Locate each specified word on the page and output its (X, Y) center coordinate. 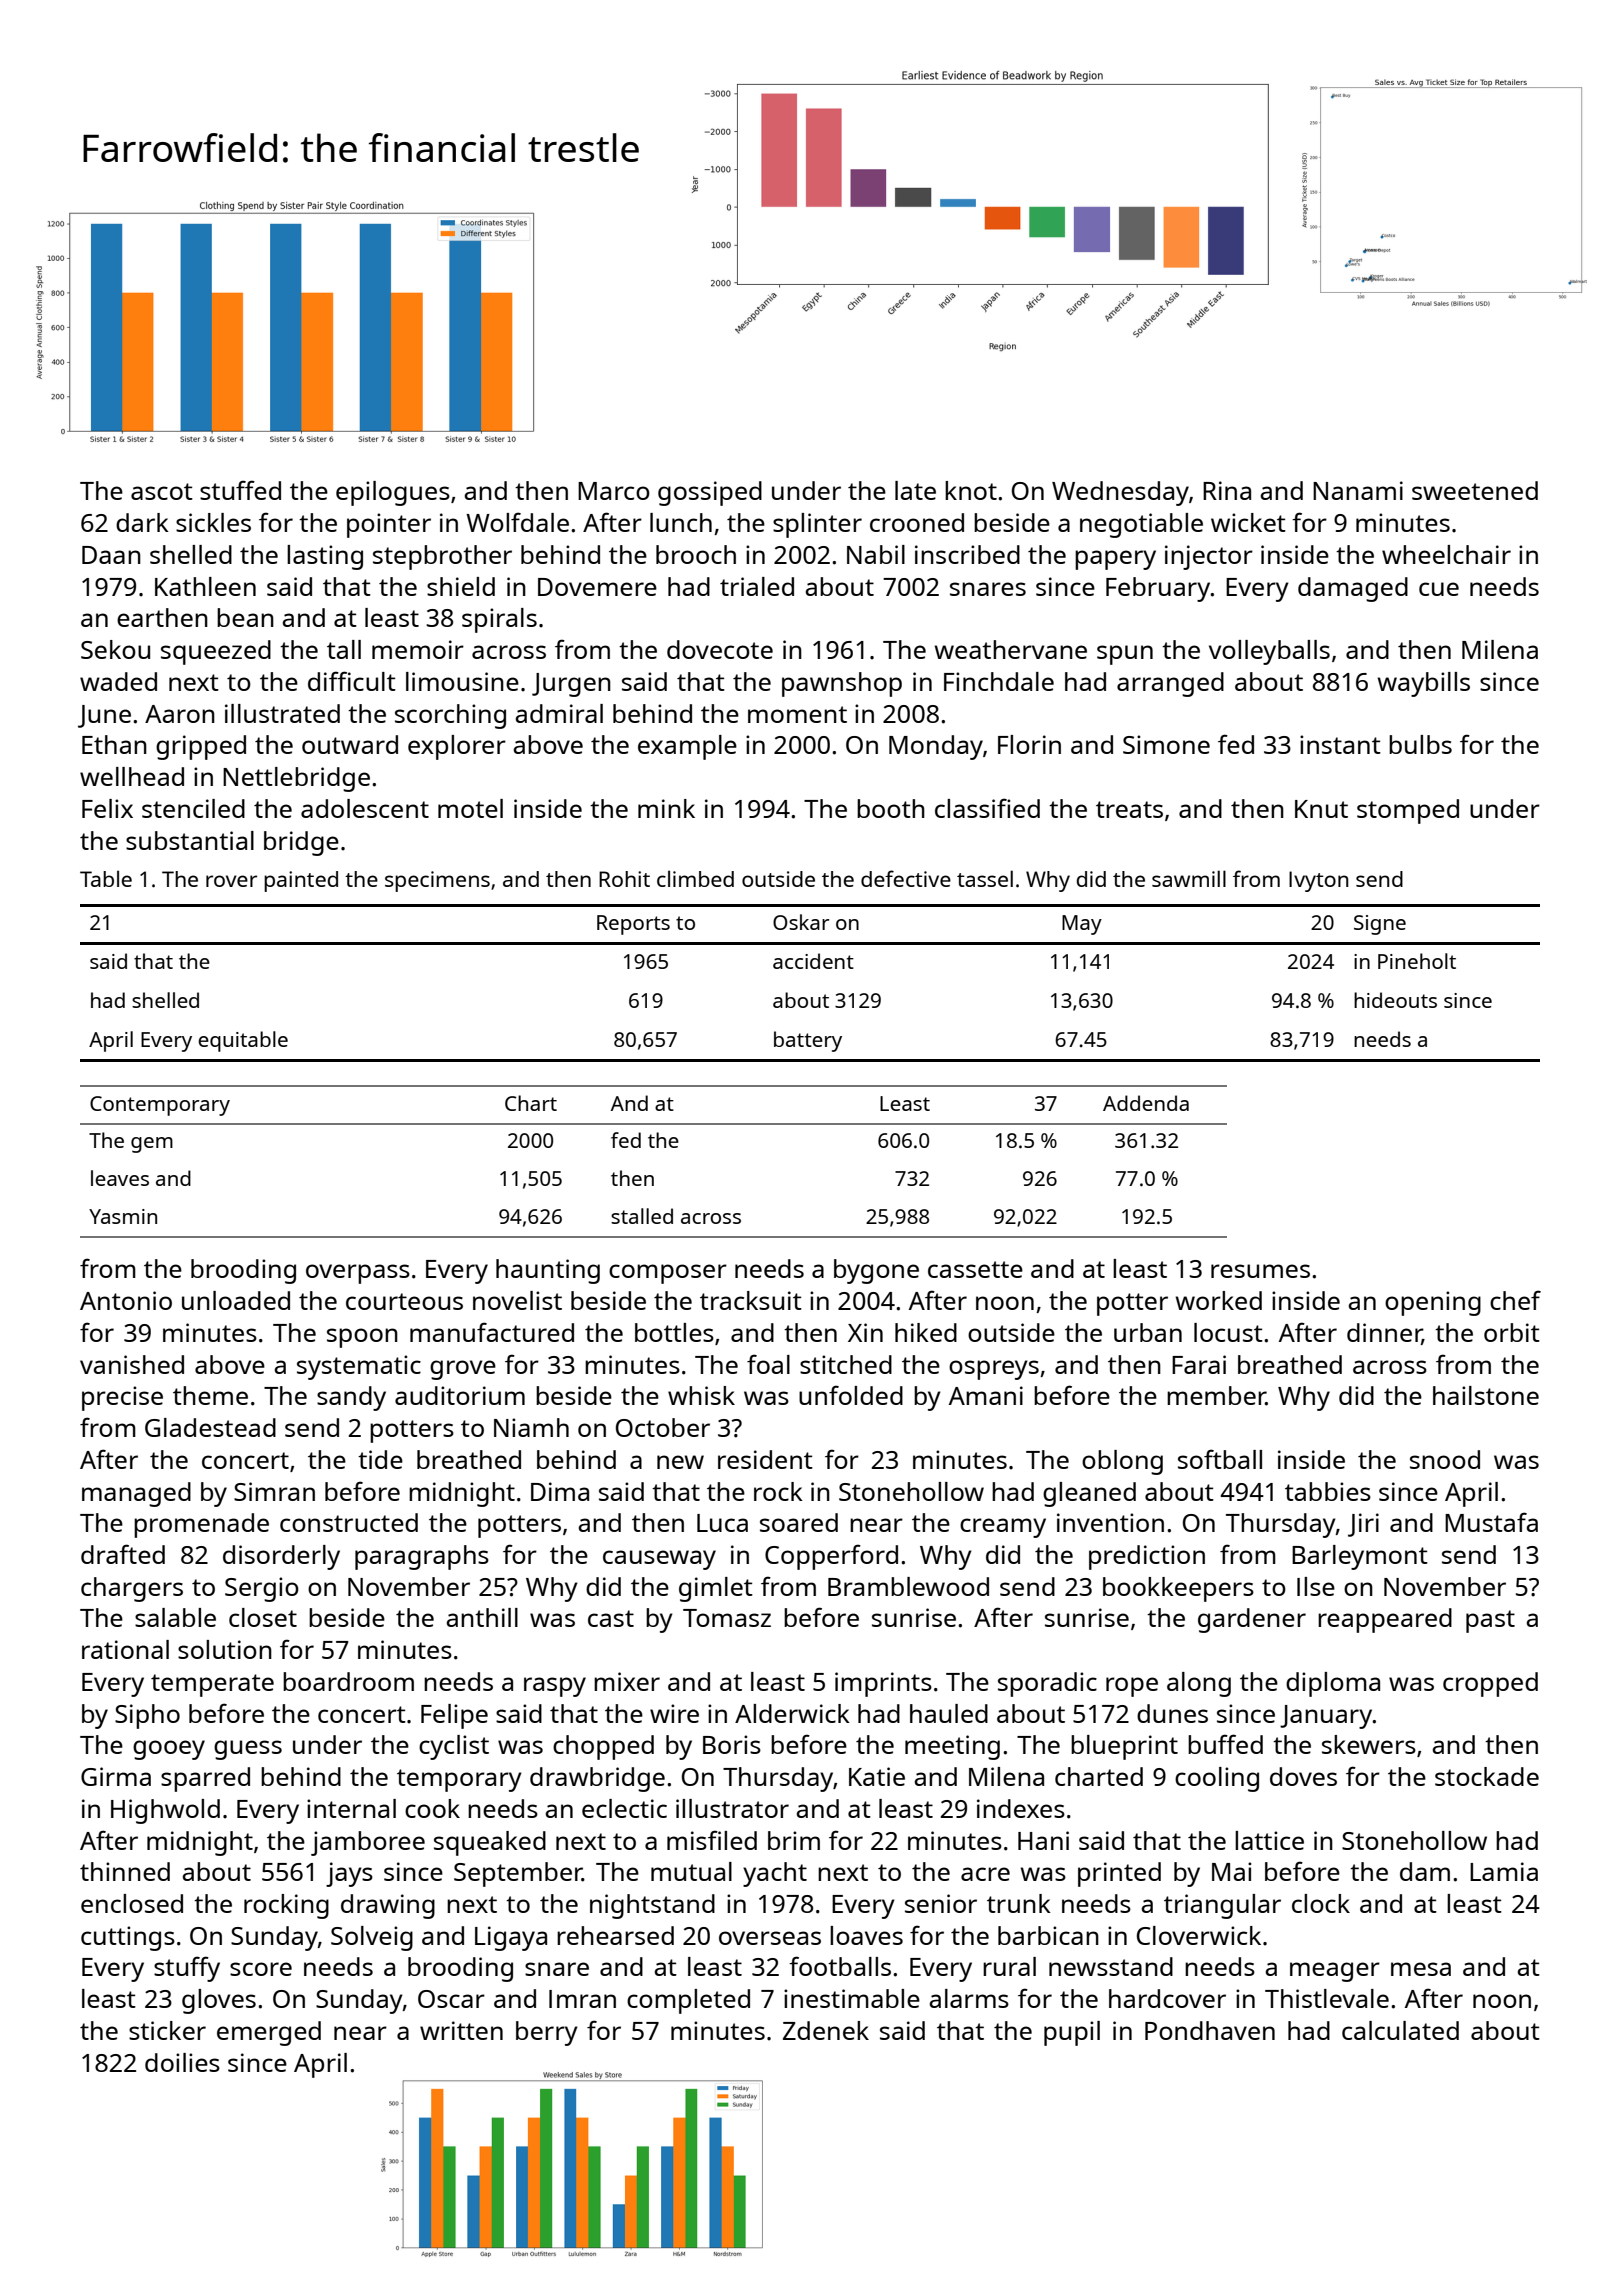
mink (666, 808)
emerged (269, 2033)
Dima (560, 1491)
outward (350, 744)
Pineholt (1417, 961)
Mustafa (1491, 1522)
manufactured (492, 1332)
